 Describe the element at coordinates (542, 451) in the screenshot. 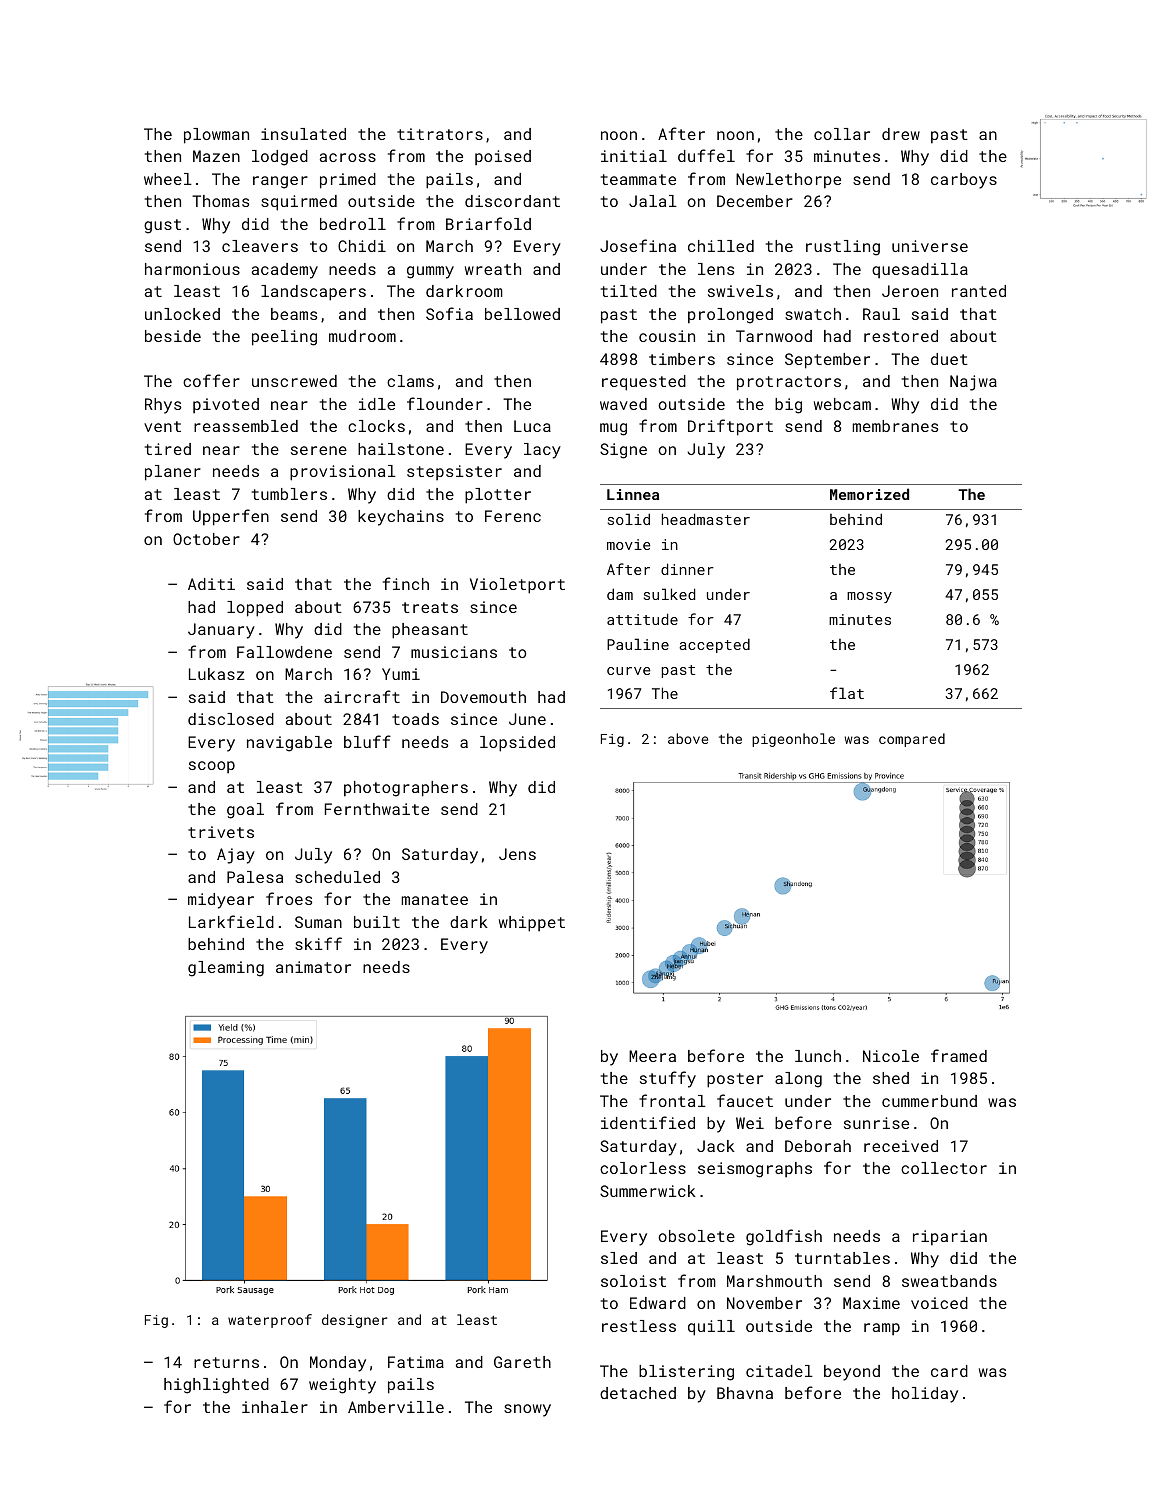

I see `lacy` at that location.
